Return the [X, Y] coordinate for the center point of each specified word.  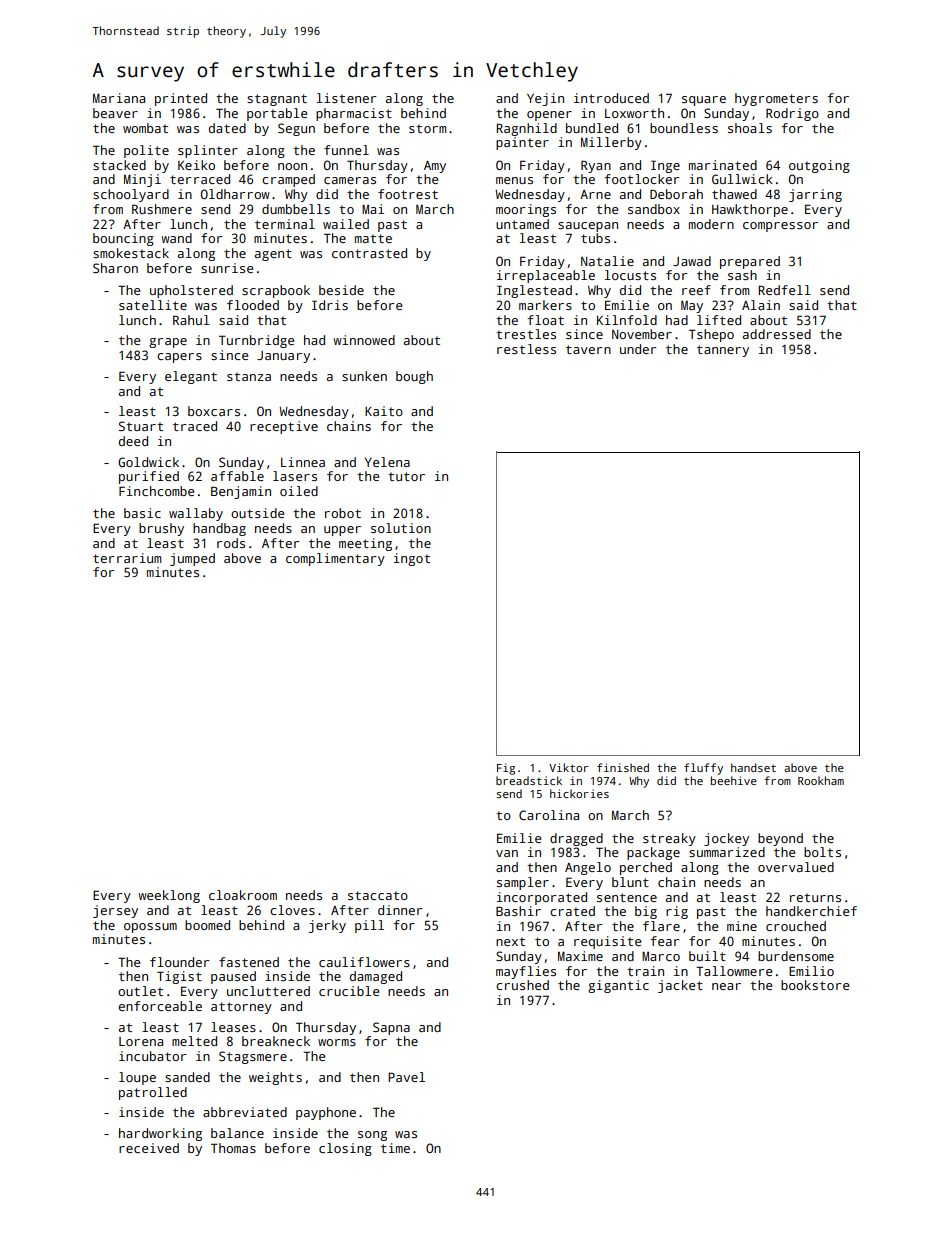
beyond [780, 839]
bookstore [815, 985]
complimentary [335, 559]
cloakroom [243, 895]
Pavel [406, 1077]
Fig [506, 769]
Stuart [141, 426]
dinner [400, 910]
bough [414, 377]
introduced [611, 98]
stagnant [277, 100]
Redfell [784, 290]
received [149, 1148]
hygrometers [776, 99]
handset [753, 767]
